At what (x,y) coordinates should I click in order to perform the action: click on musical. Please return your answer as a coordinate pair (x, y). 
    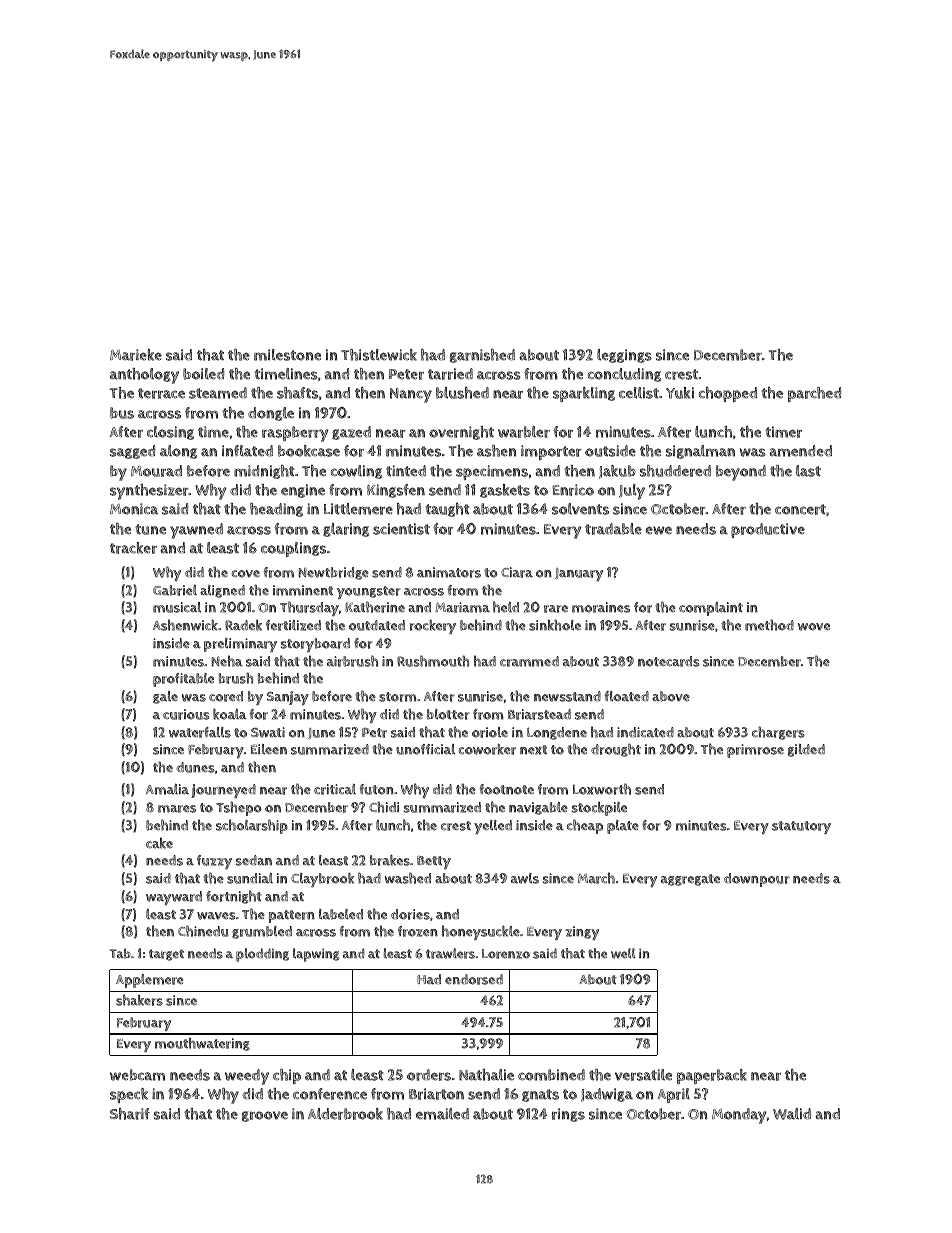
    Looking at the image, I should click on (177, 607).
